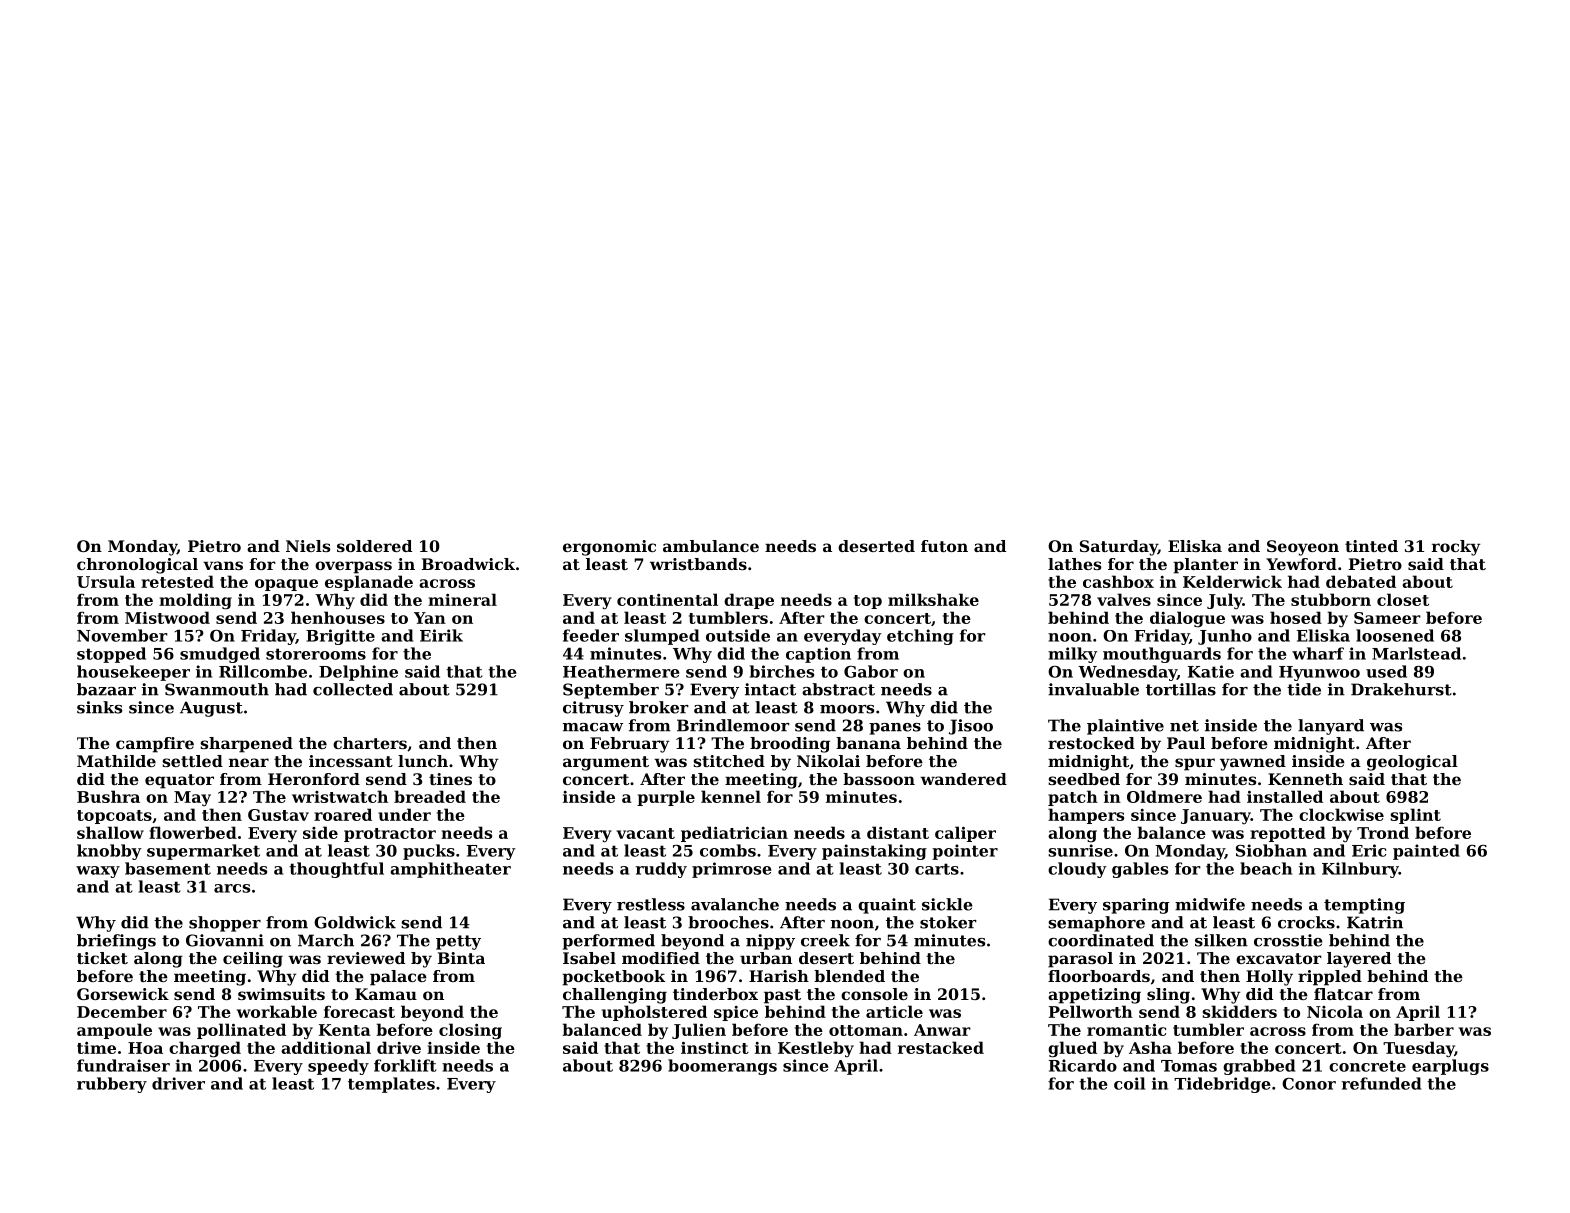 The height and width of the screenshot is (1213, 1570). I want to click on kennel, so click(731, 796).
